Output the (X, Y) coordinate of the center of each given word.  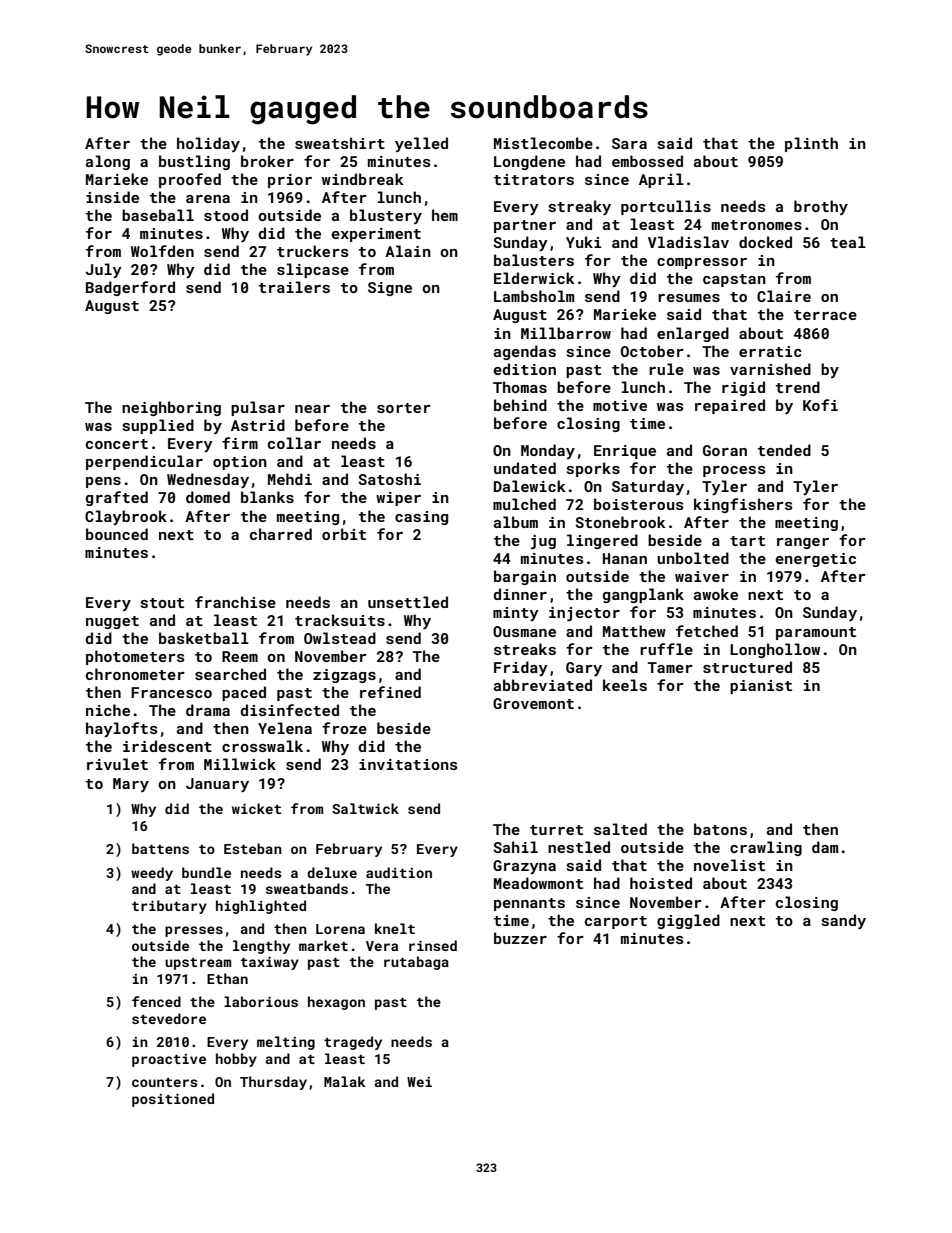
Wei (419, 1082)
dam (825, 847)
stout (162, 603)
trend (798, 387)
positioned (173, 1100)
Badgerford (130, 288)
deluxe (332, 872)
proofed (190, 180)
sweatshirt (340, 143)
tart (747, 541)
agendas (525, 352)
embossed (647, 161)
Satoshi (389, 479)
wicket (256, 808)
